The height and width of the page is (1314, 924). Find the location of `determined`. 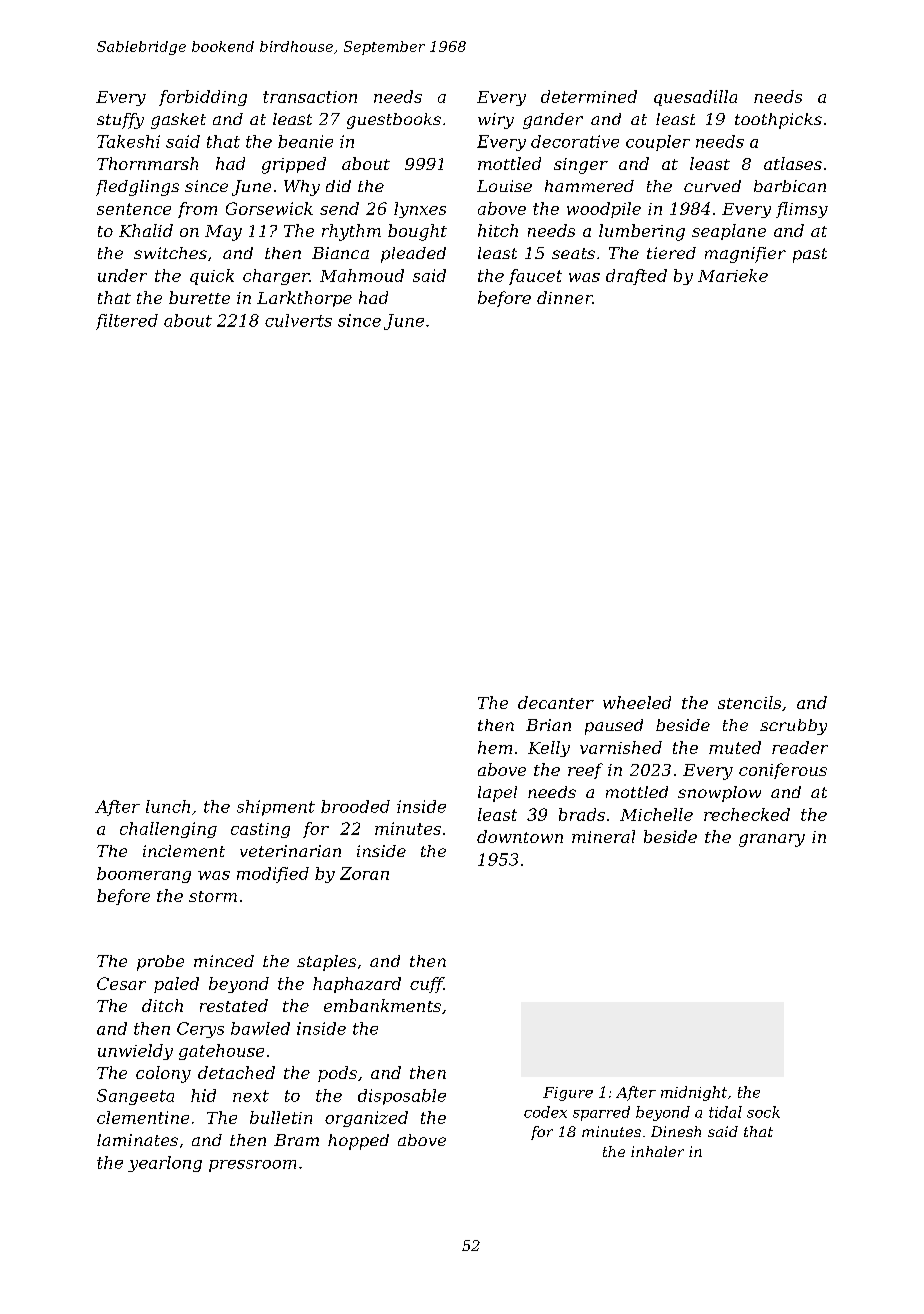

determined is located at coordinates (589, 96).
